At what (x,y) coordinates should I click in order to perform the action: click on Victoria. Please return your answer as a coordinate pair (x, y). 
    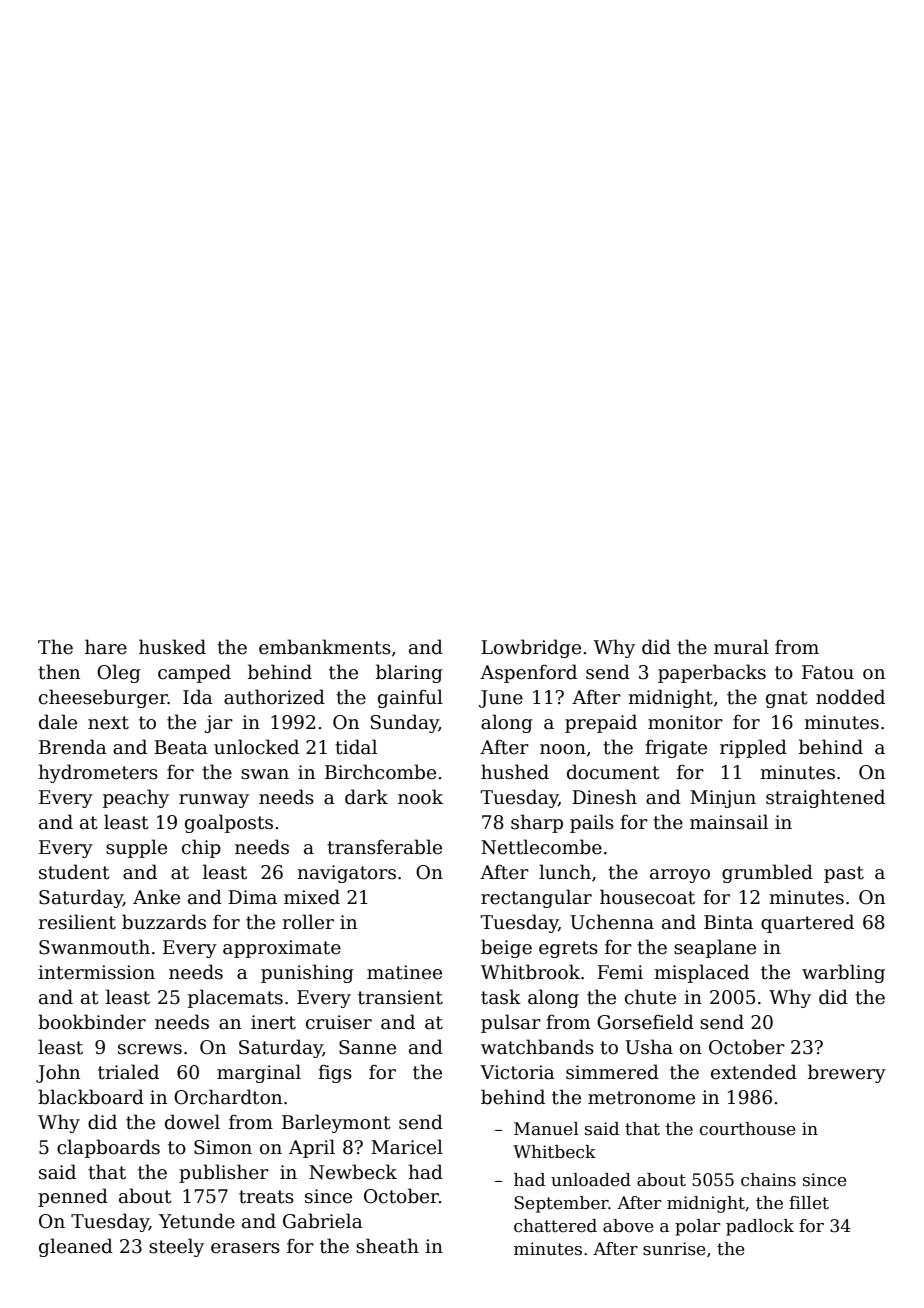
    Looking at the image, I should click on (517, 1072).
